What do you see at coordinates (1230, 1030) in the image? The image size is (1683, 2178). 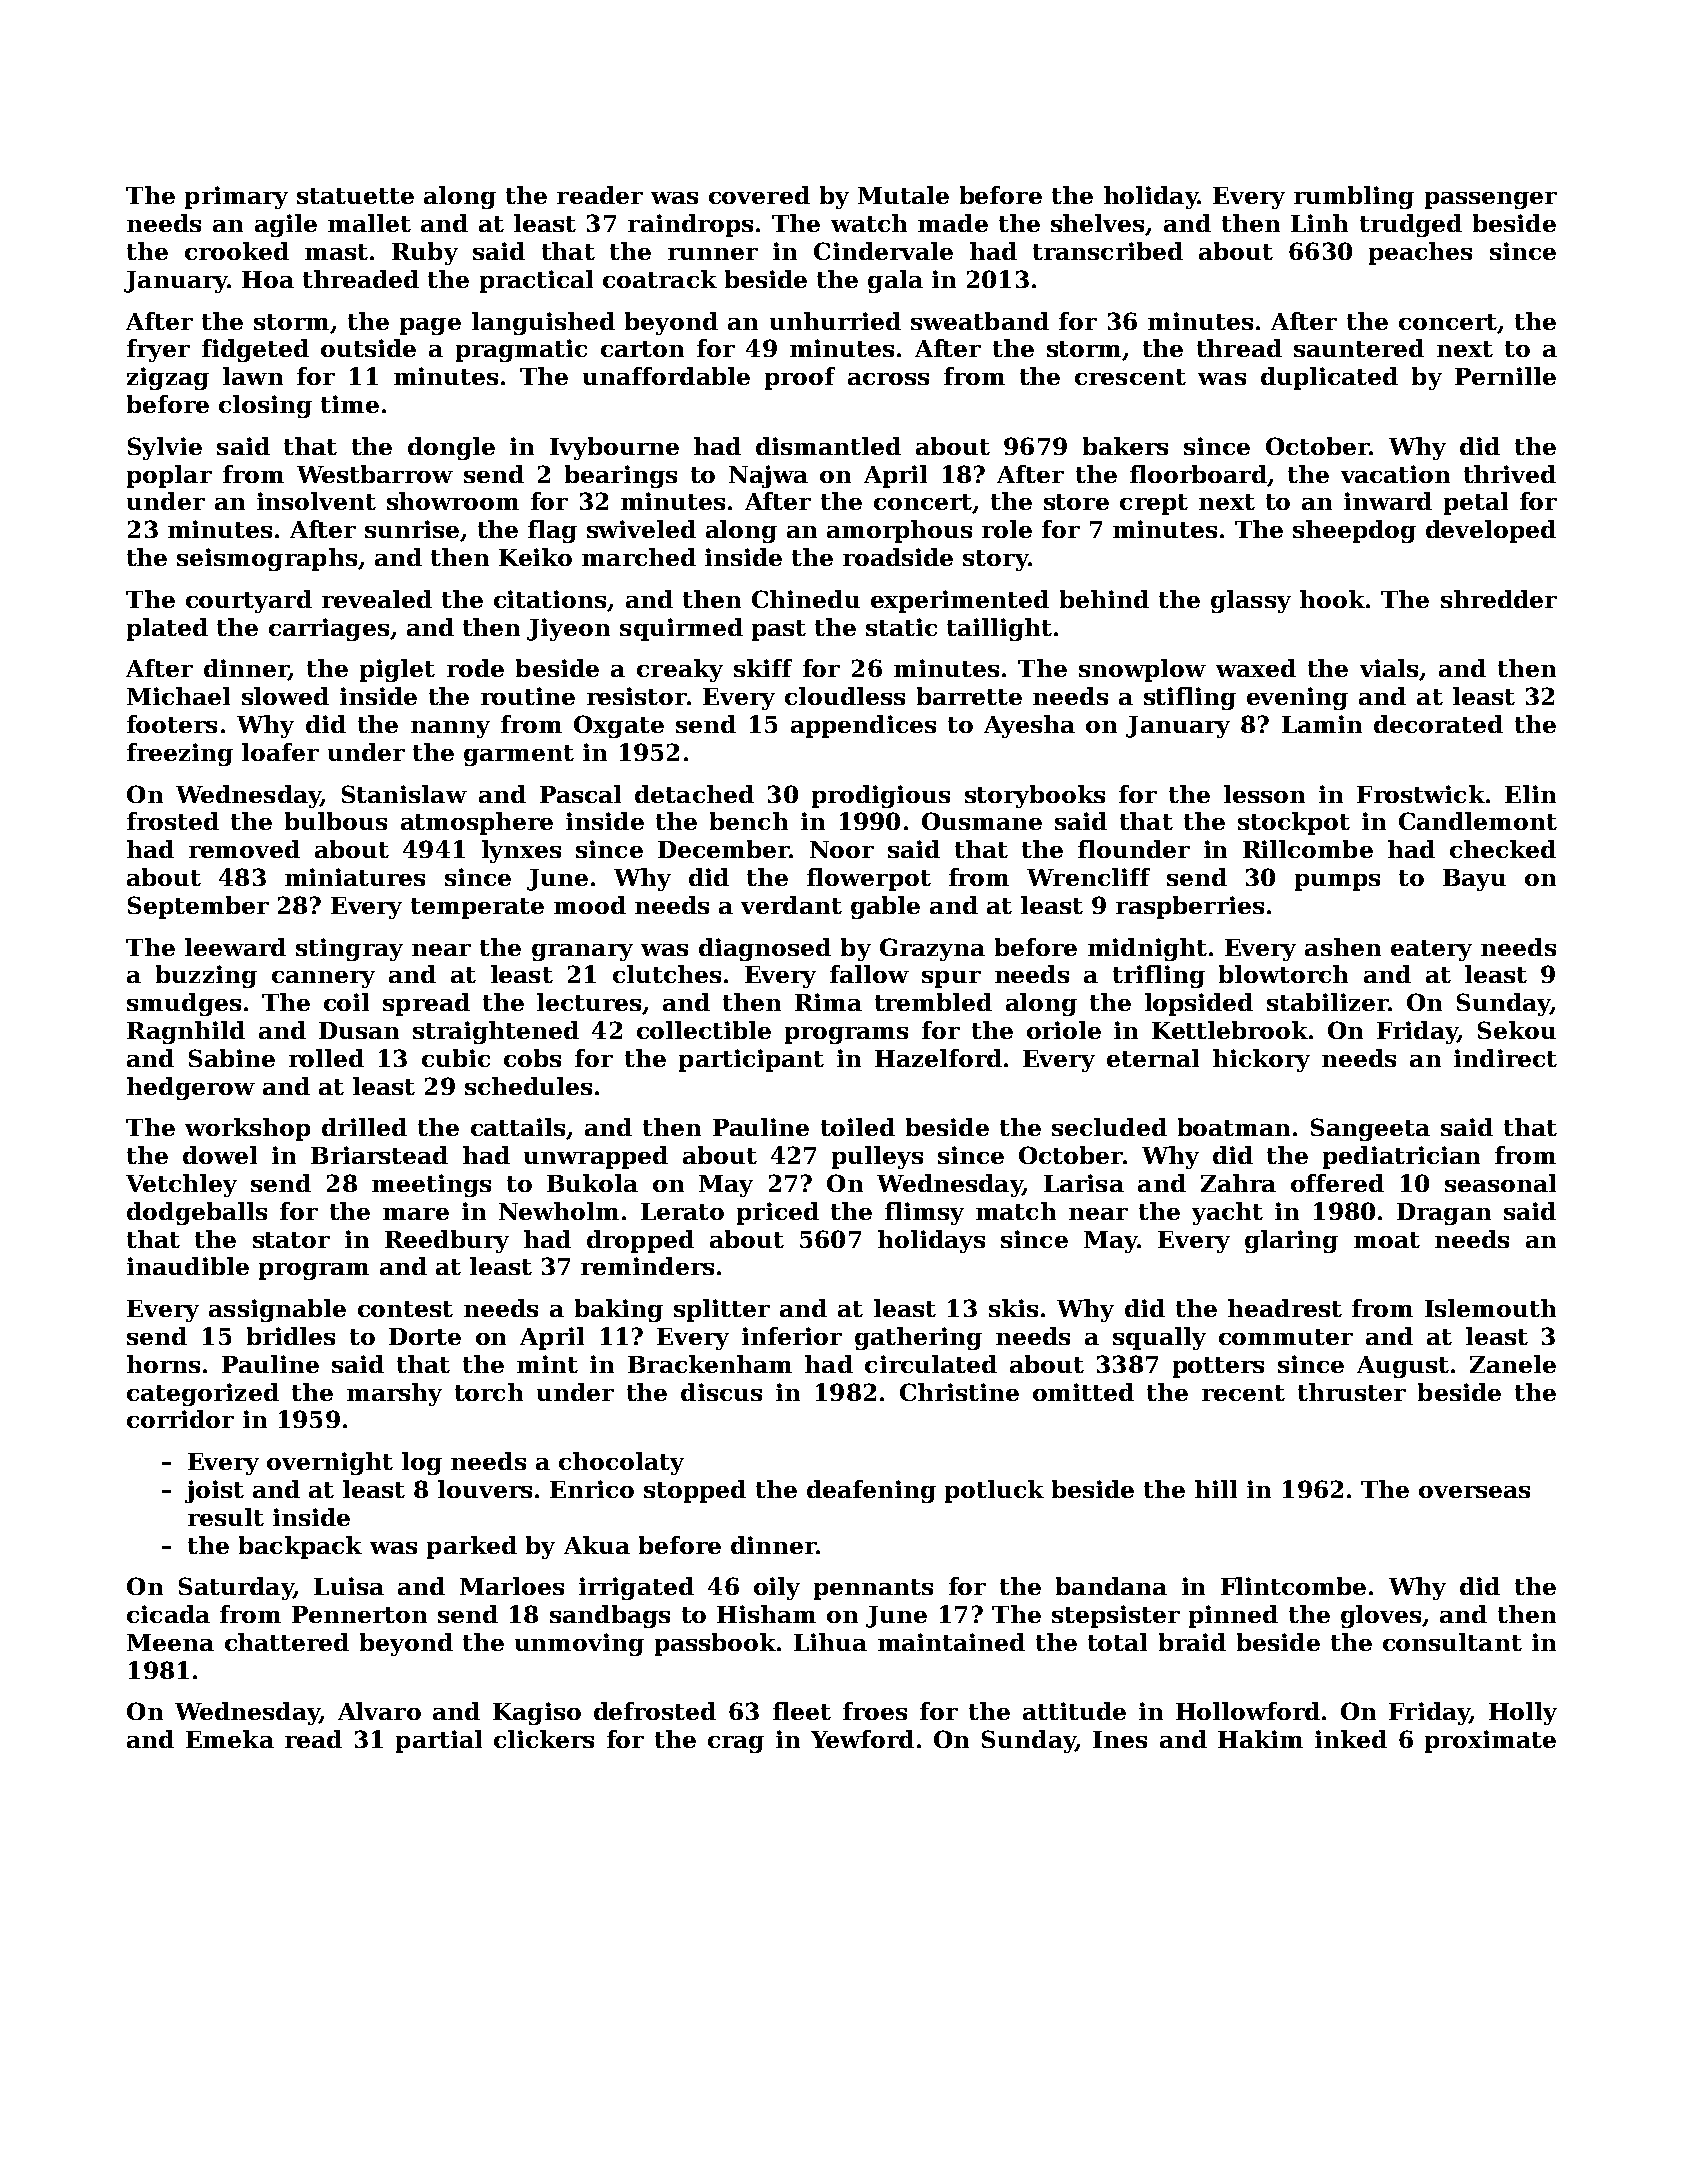 I see `Kettlebrook` at bounding box center [1230, 1030].
